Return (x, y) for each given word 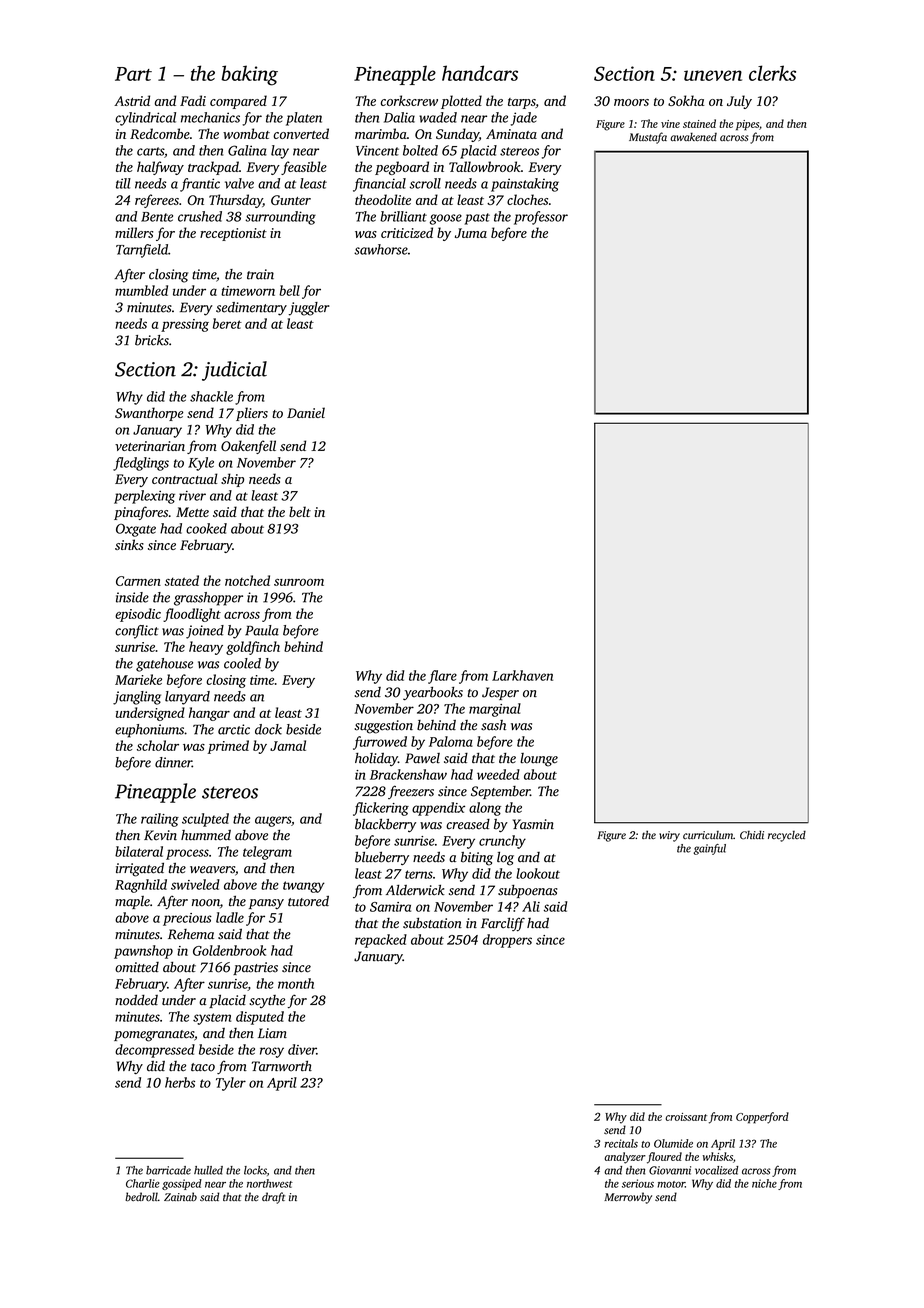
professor (541, 218)
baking (249, 75)
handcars (480, 73)
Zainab (180, 1197)
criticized (407, 232)
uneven (713, 75)
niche (764, 1183)
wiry (669, 836)
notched (247, 580)
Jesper (500, 693)
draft (273, 1198)
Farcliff (503, 924)
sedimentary (251, 309)
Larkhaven (522, 675)
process (187, 854)
